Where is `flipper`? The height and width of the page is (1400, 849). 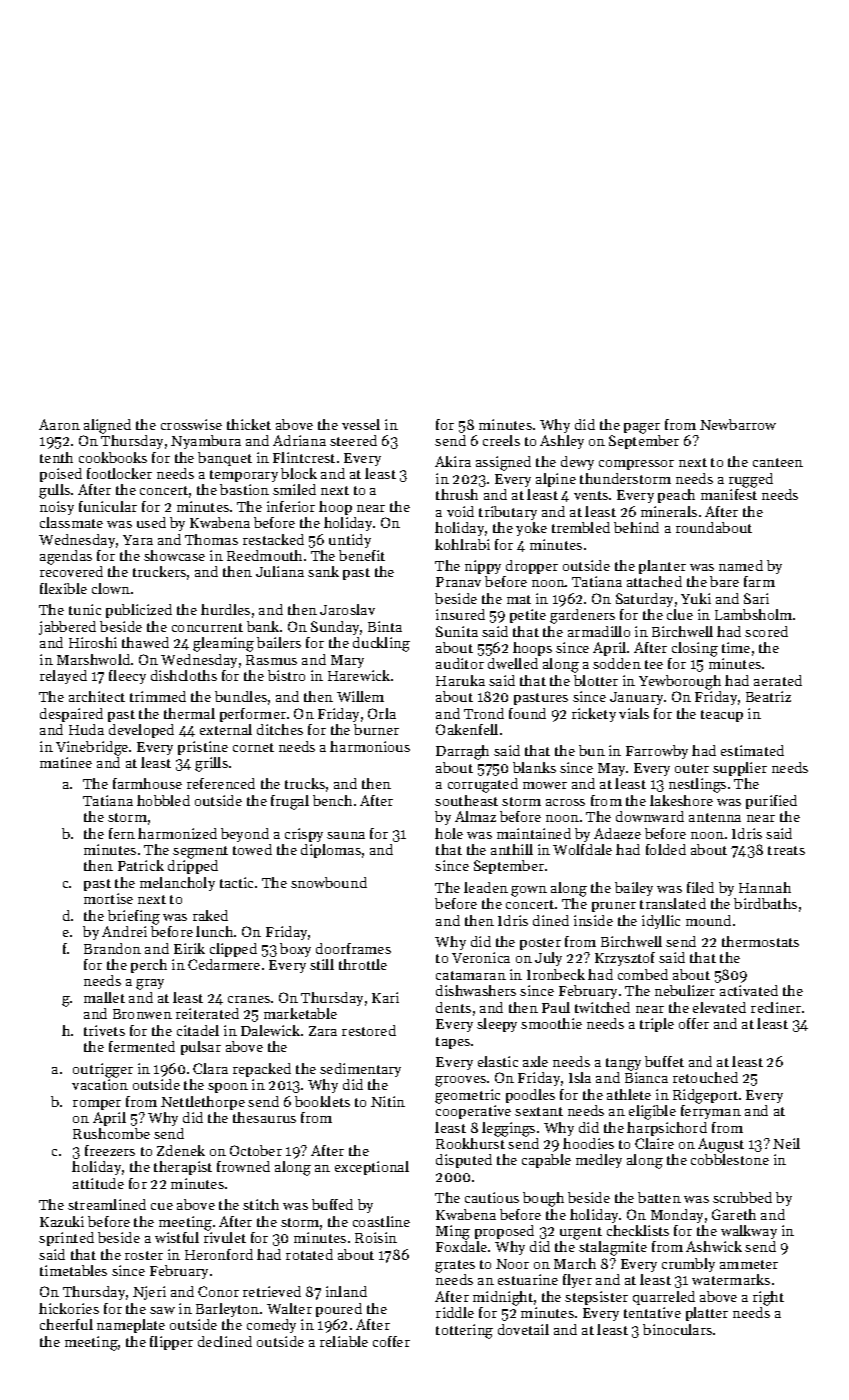 flipper is located at coordinates (171, 1343).
